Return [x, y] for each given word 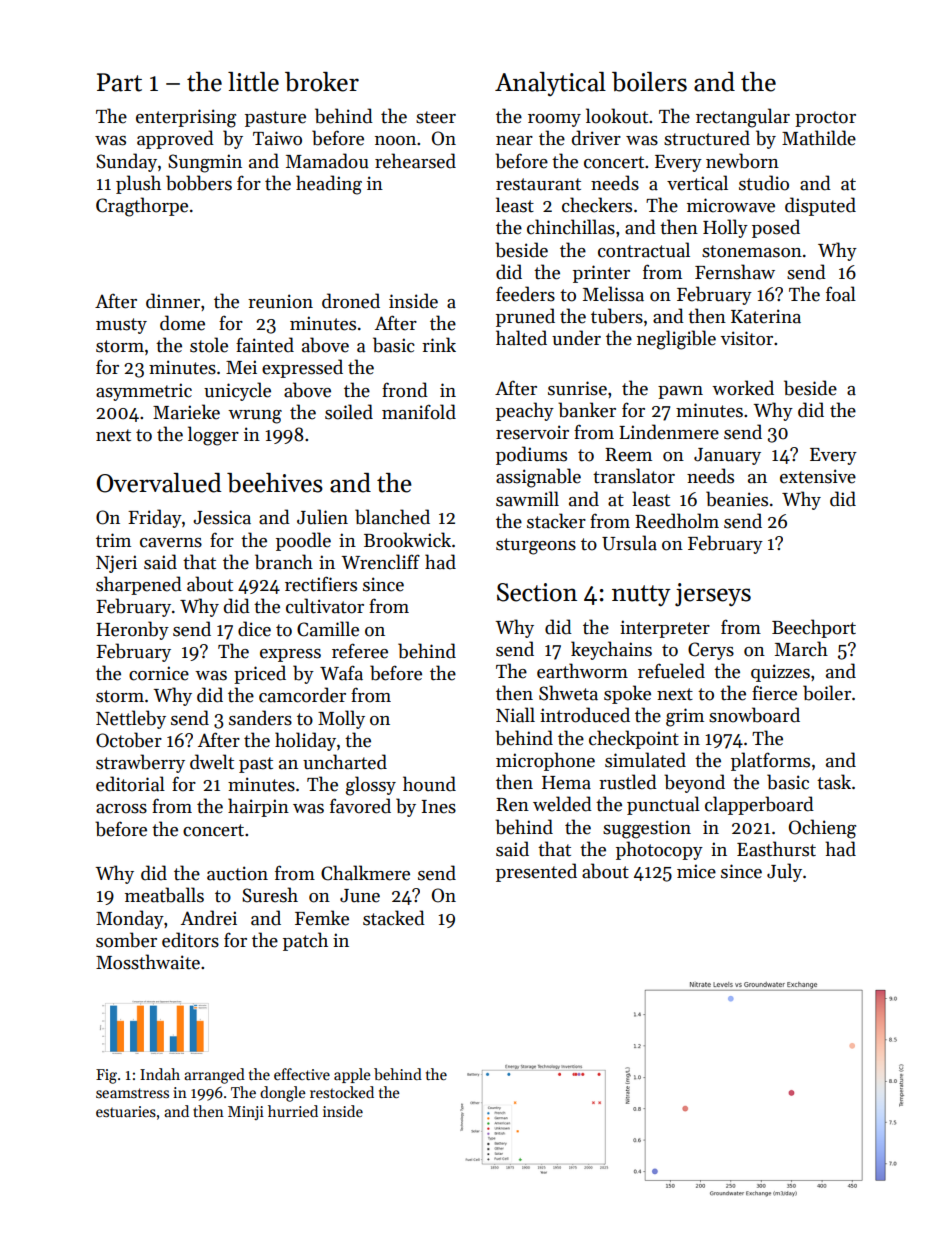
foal [841, 294]
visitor [747, 338]
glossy [371, 786]
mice [696, 871]
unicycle [237, 391]
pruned [525, 317]
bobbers [199, 183]
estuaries [126, 1111]
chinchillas [571, 227]
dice [254, 629]
